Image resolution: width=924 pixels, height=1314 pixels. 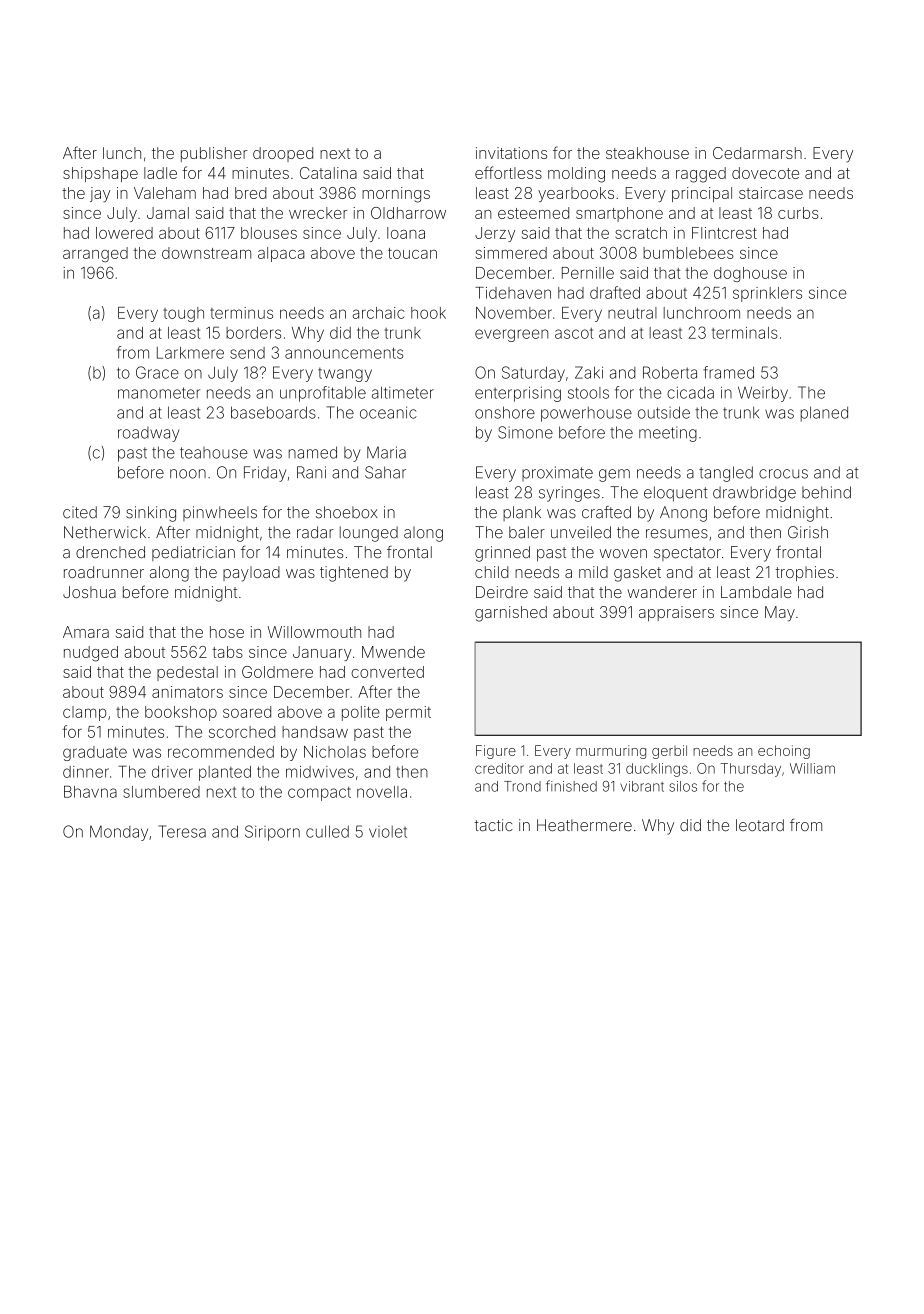 I want to click on spectator, so click(x=687, y=554).
